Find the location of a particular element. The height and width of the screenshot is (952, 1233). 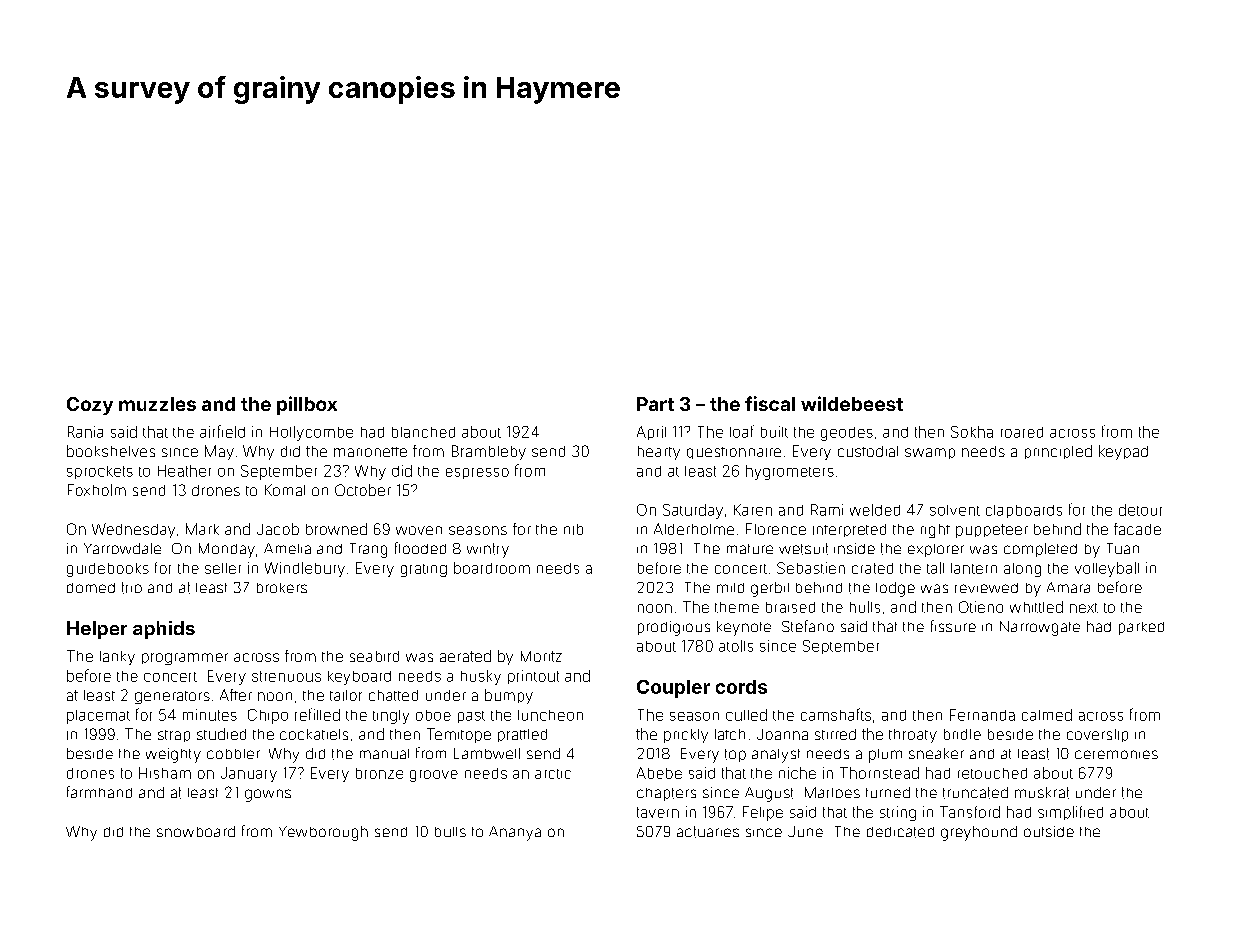

cords is located at coordinates (741, 687).
